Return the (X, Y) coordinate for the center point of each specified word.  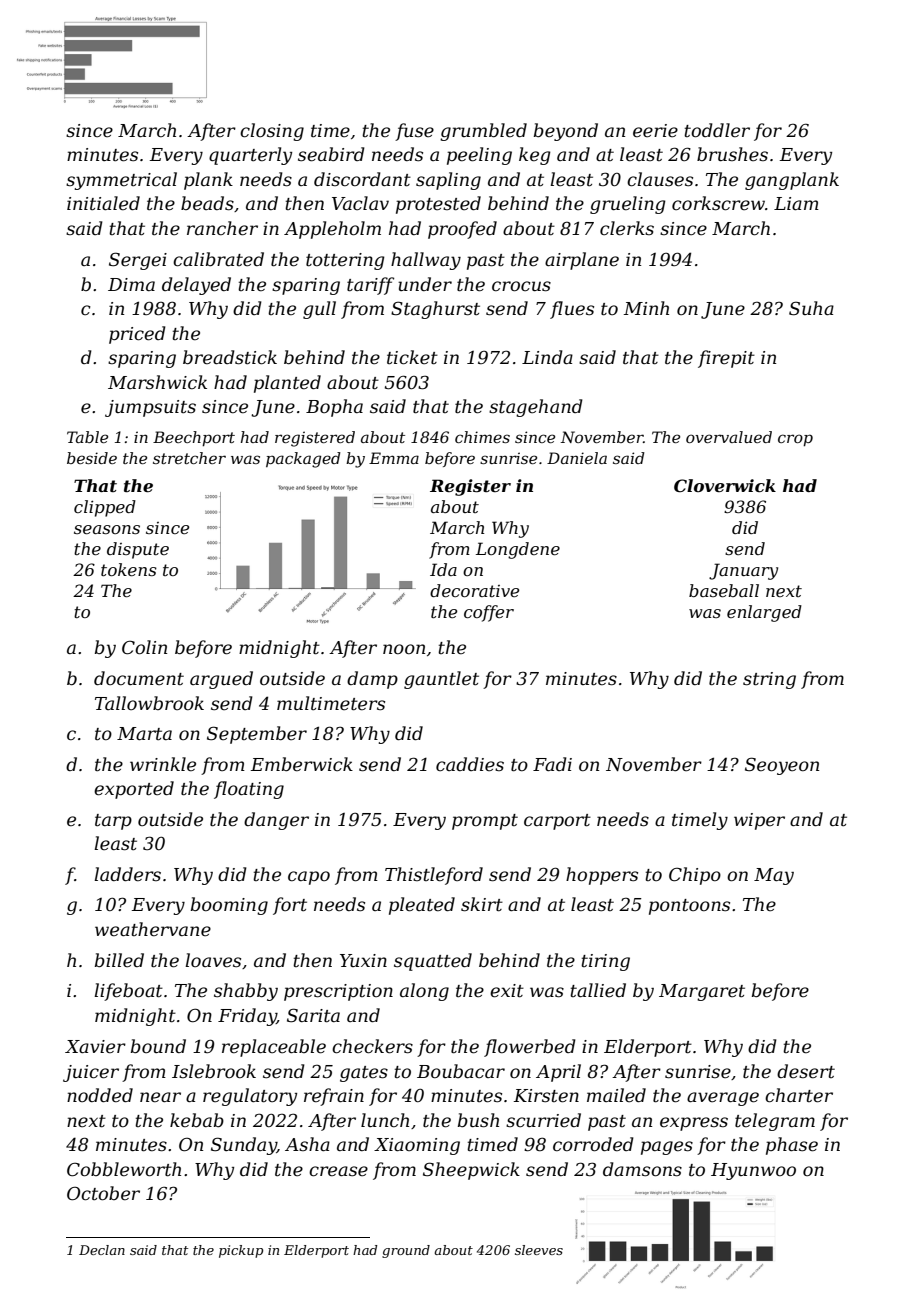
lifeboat (128, 992)
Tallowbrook (149, 703)
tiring (605, 962)
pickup (241, 1251)
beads (207, 203)
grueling (628, 205)
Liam (796, 203)
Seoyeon (782, 766)
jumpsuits (150, 408)
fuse (414, 132)
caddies (470, 764)
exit (507, 991)
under (425, 284)
